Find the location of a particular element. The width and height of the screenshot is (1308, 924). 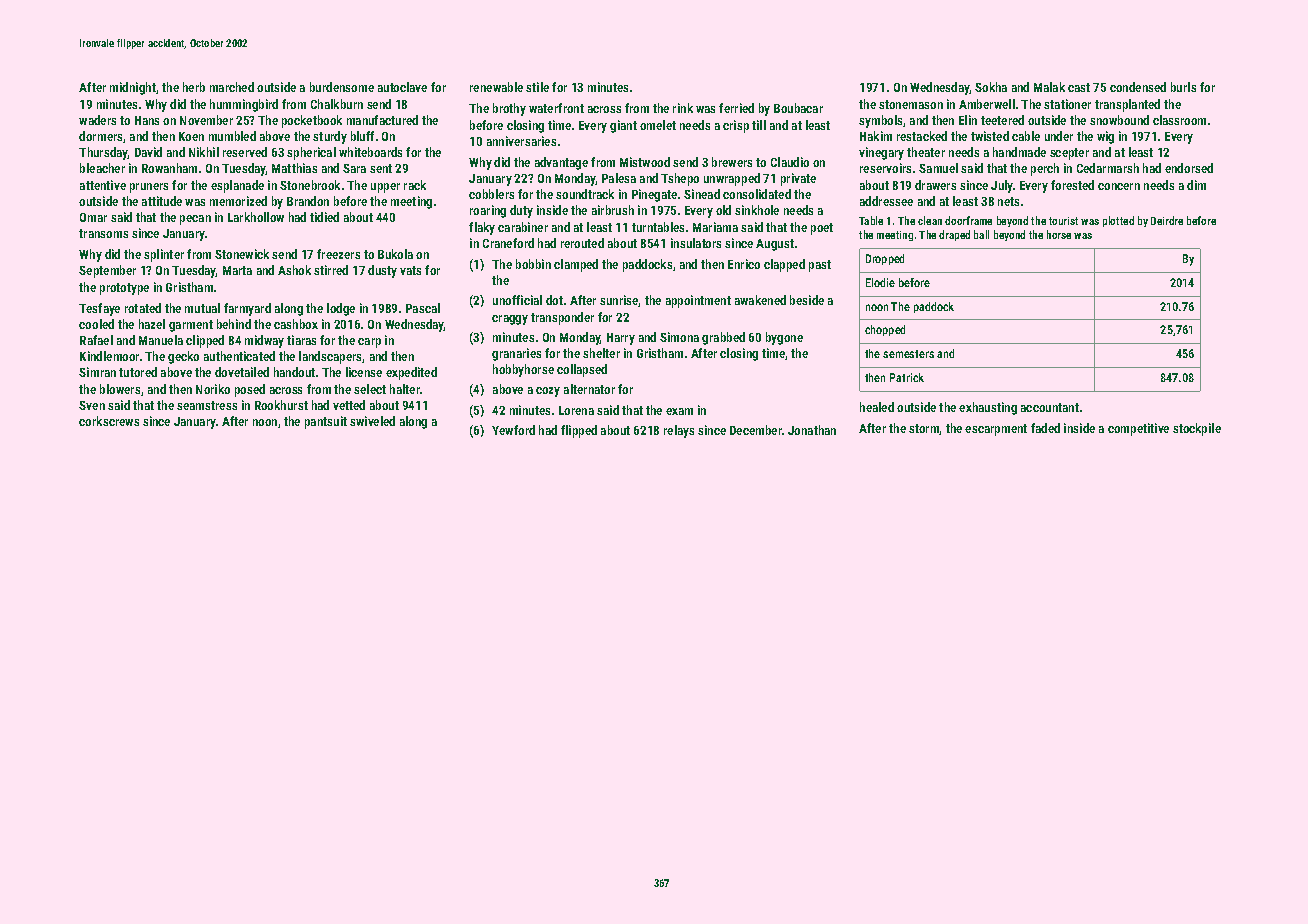

Elodie is located at coordinates (880, 282).
